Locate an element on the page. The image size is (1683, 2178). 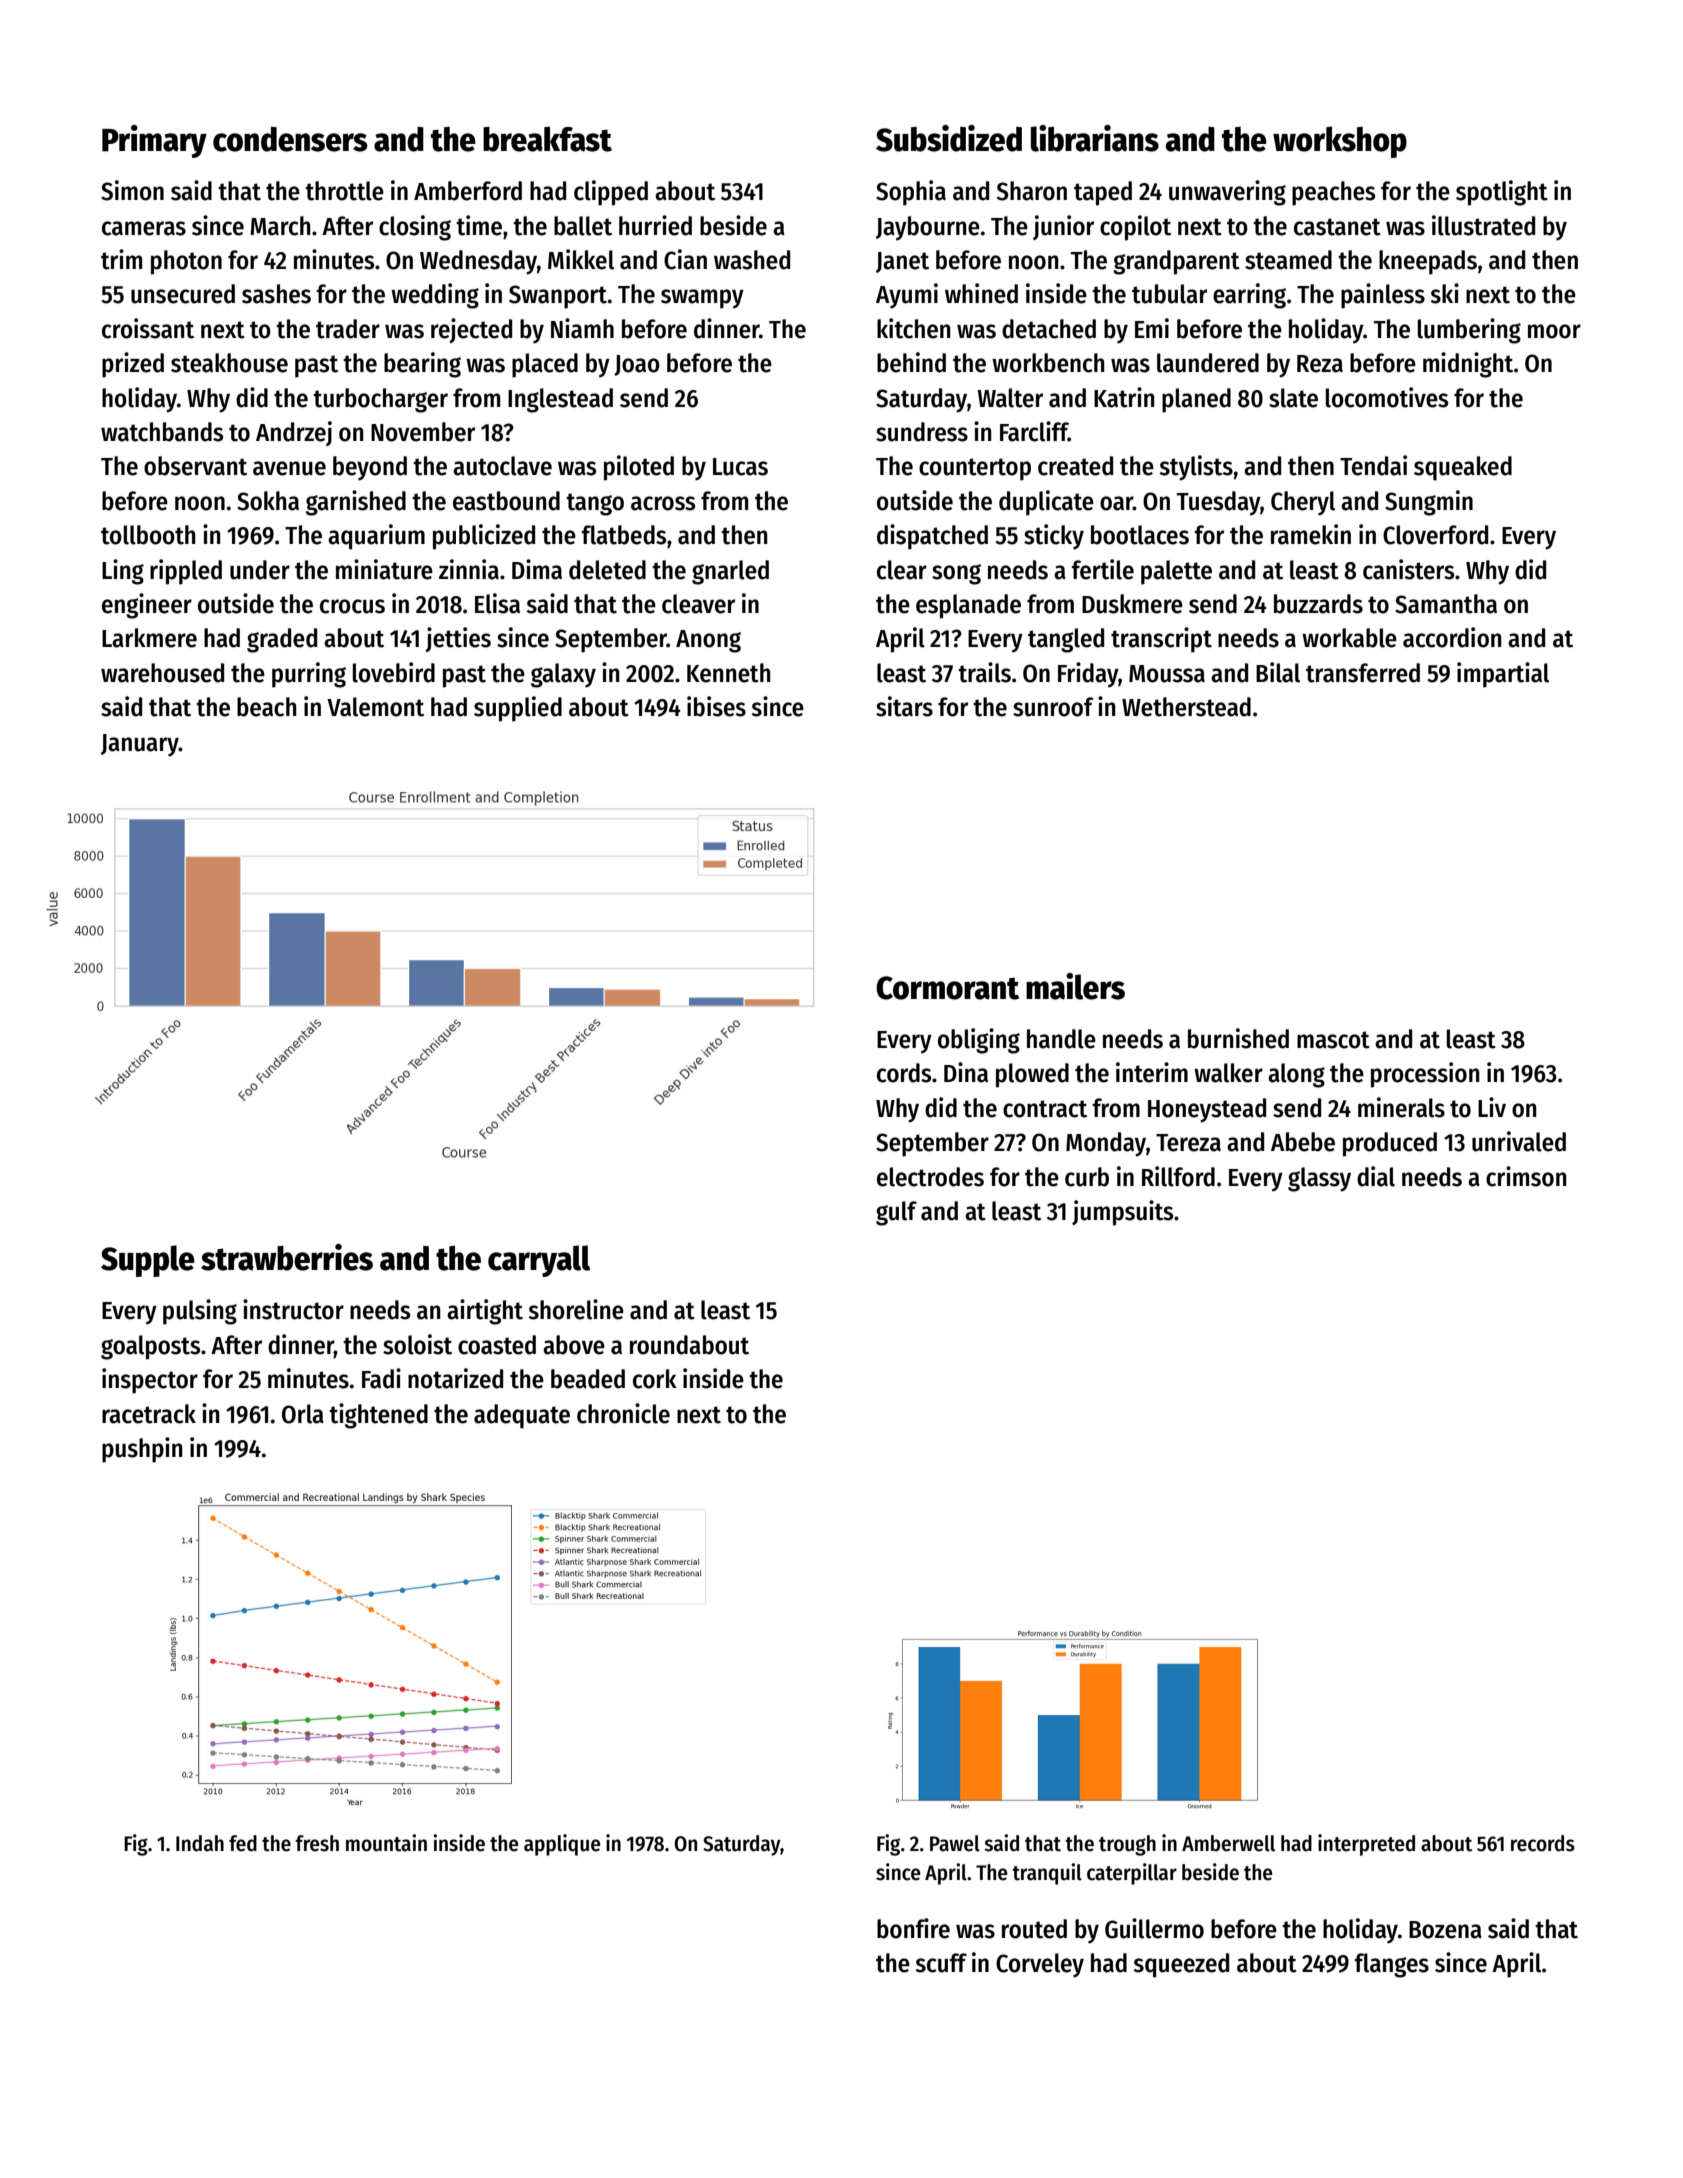
pushpin is located at coordinates (142, 1450).
